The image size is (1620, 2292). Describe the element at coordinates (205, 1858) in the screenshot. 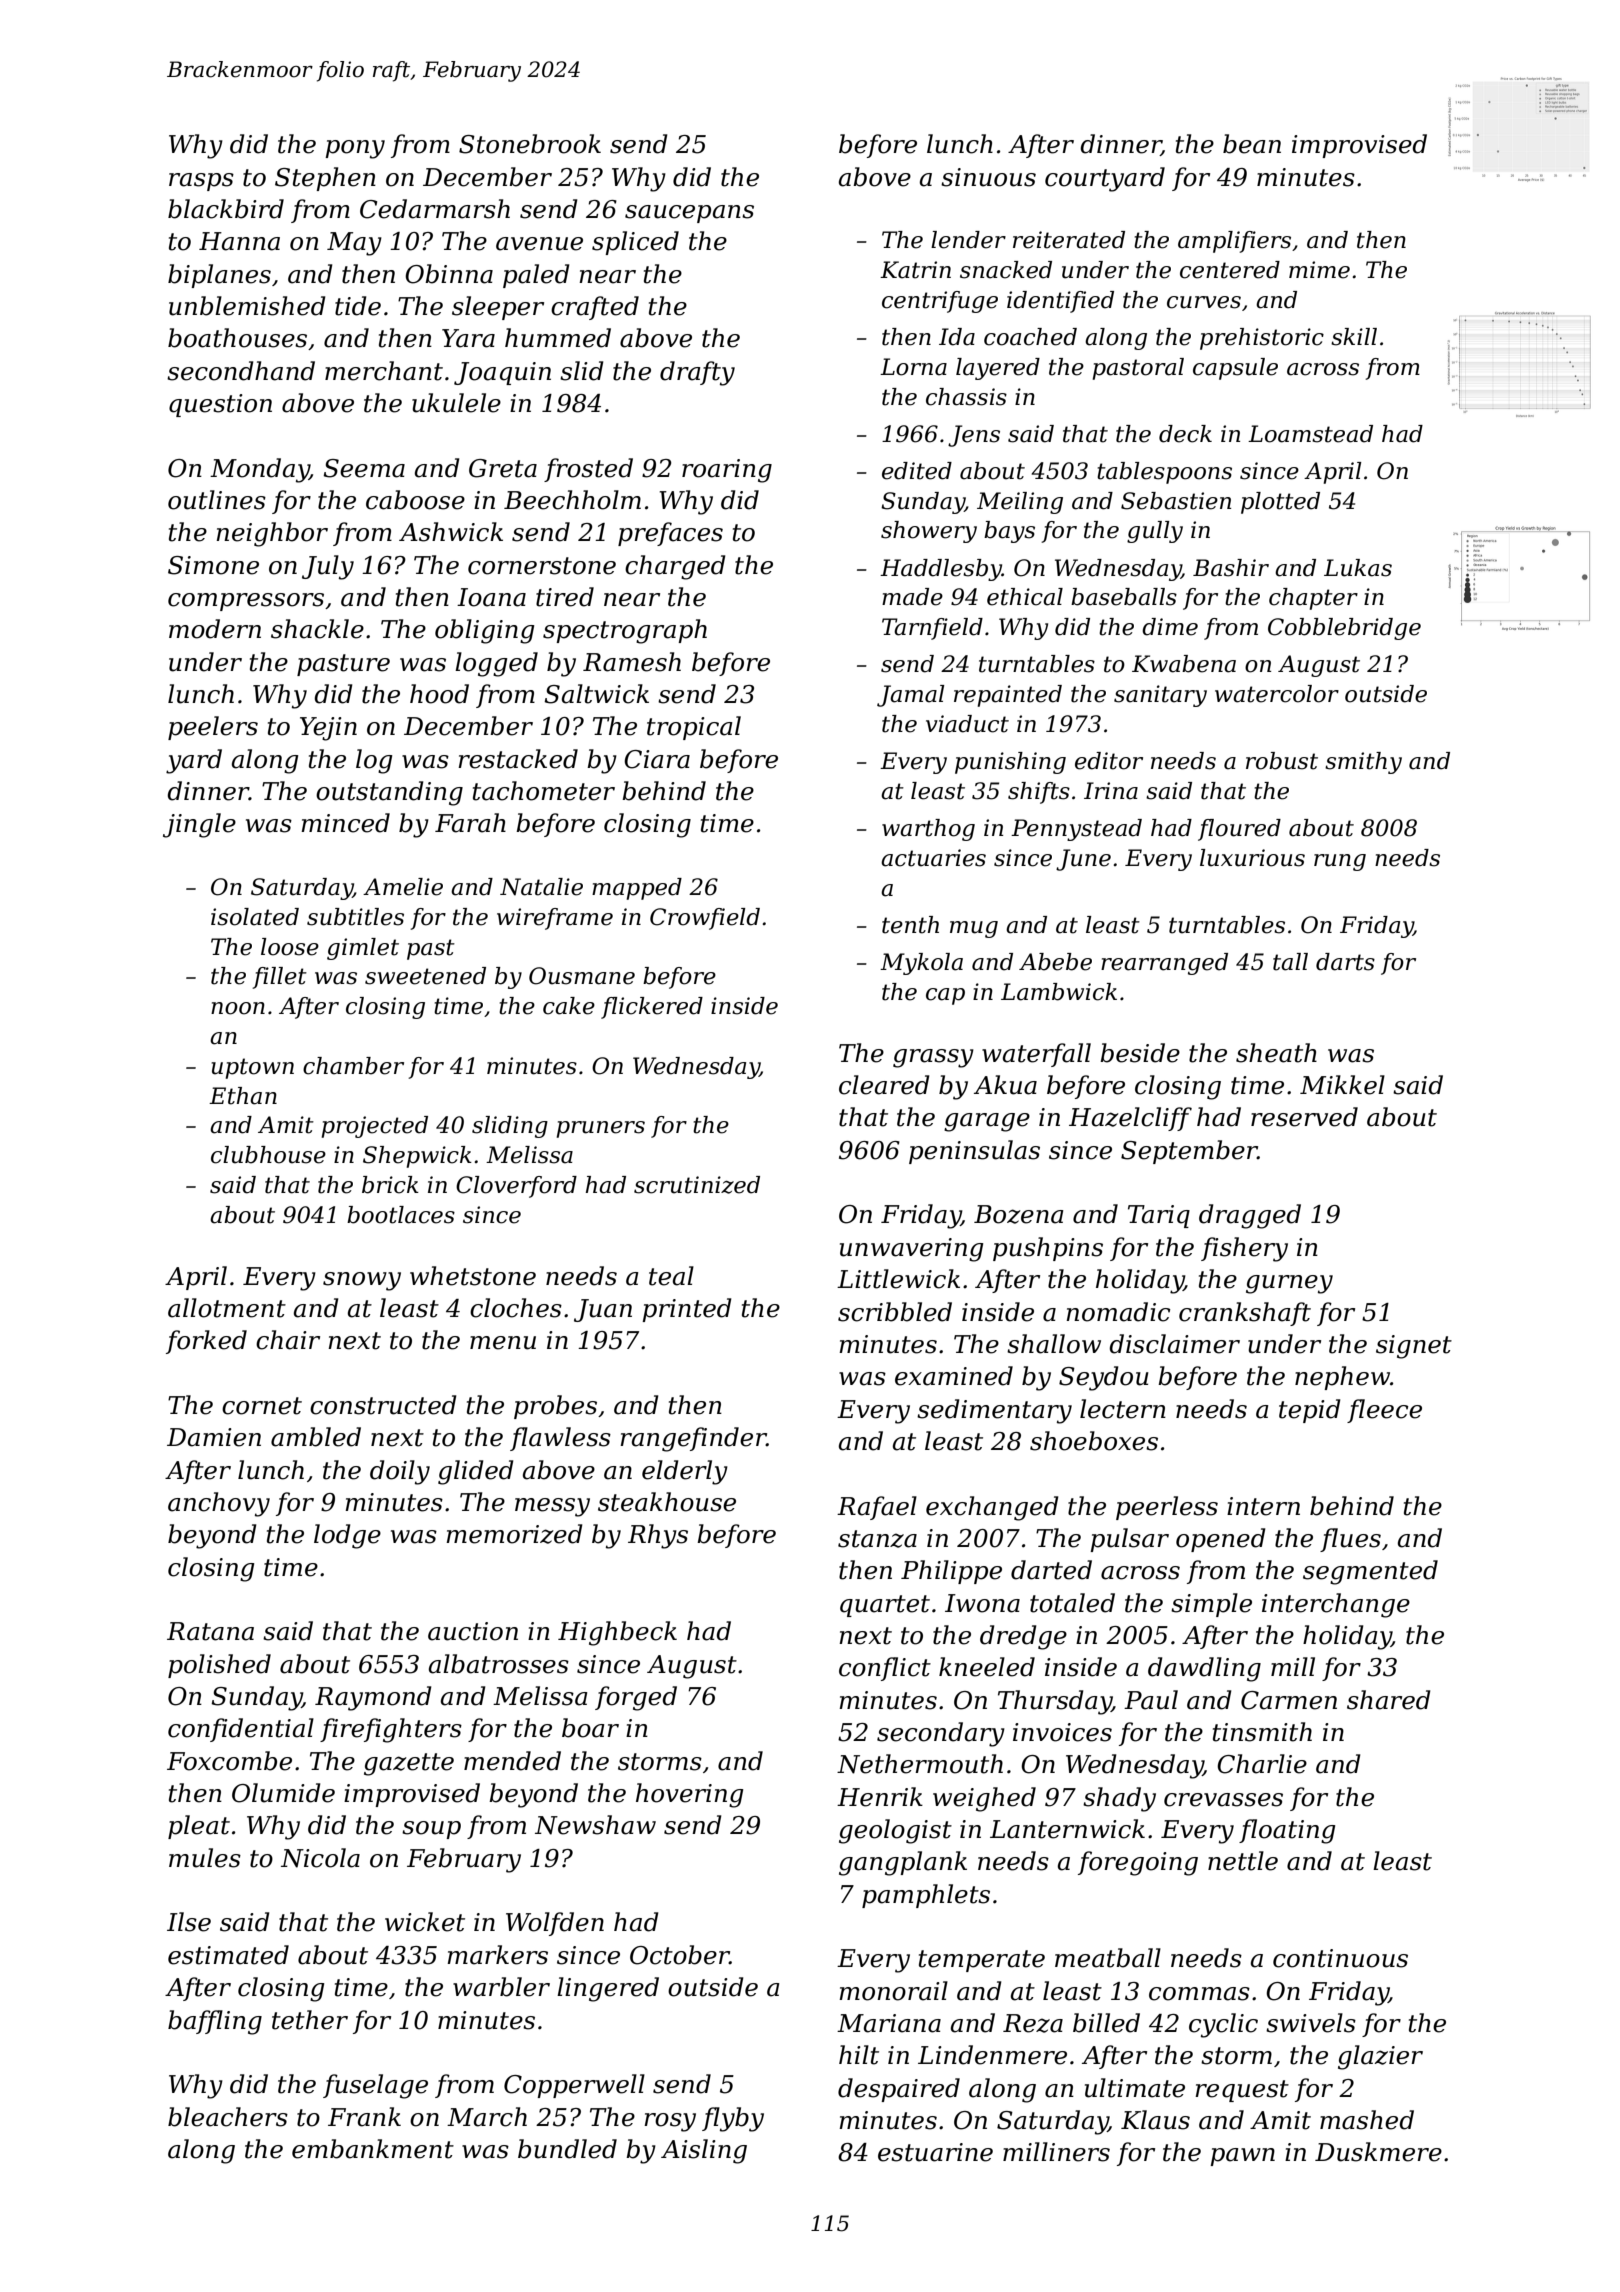

I see `mules` at that location.
